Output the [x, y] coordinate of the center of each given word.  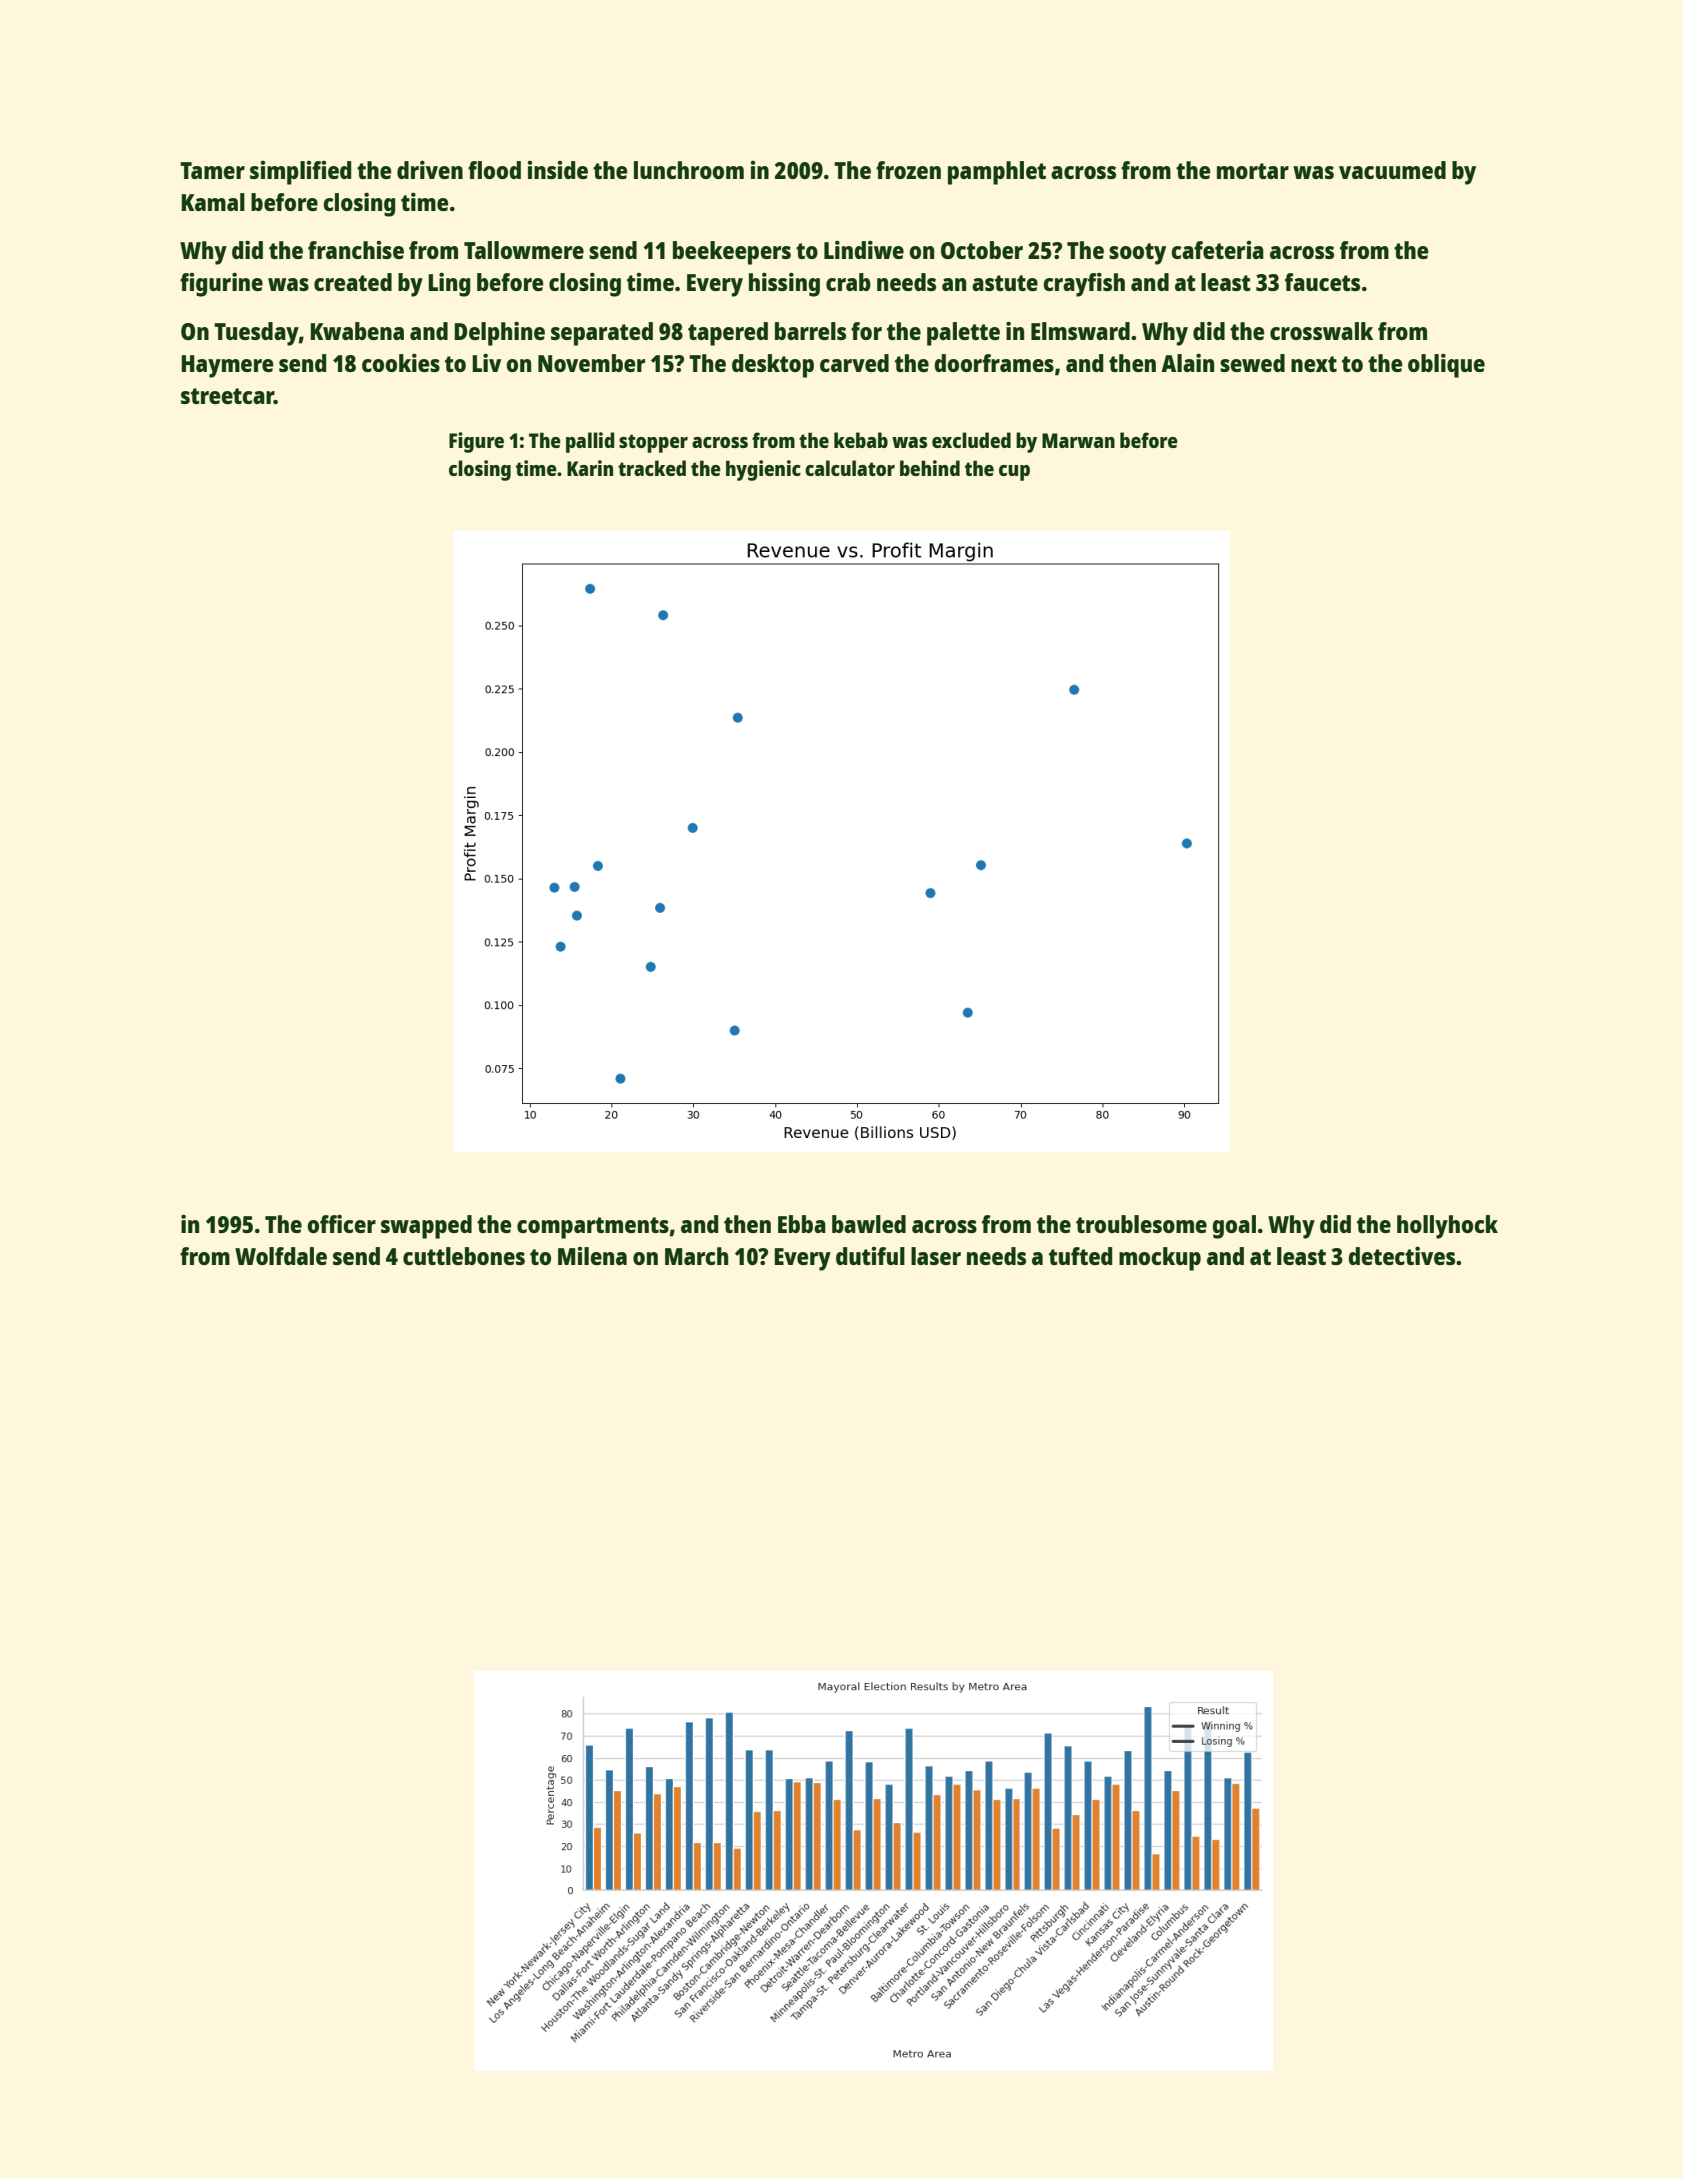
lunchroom [689, 170]
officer [341, 1223]
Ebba [802, 1224]
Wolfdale [281, 1256]
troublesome [1141, 1224]
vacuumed [1392, 170]
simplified [300, 173]
